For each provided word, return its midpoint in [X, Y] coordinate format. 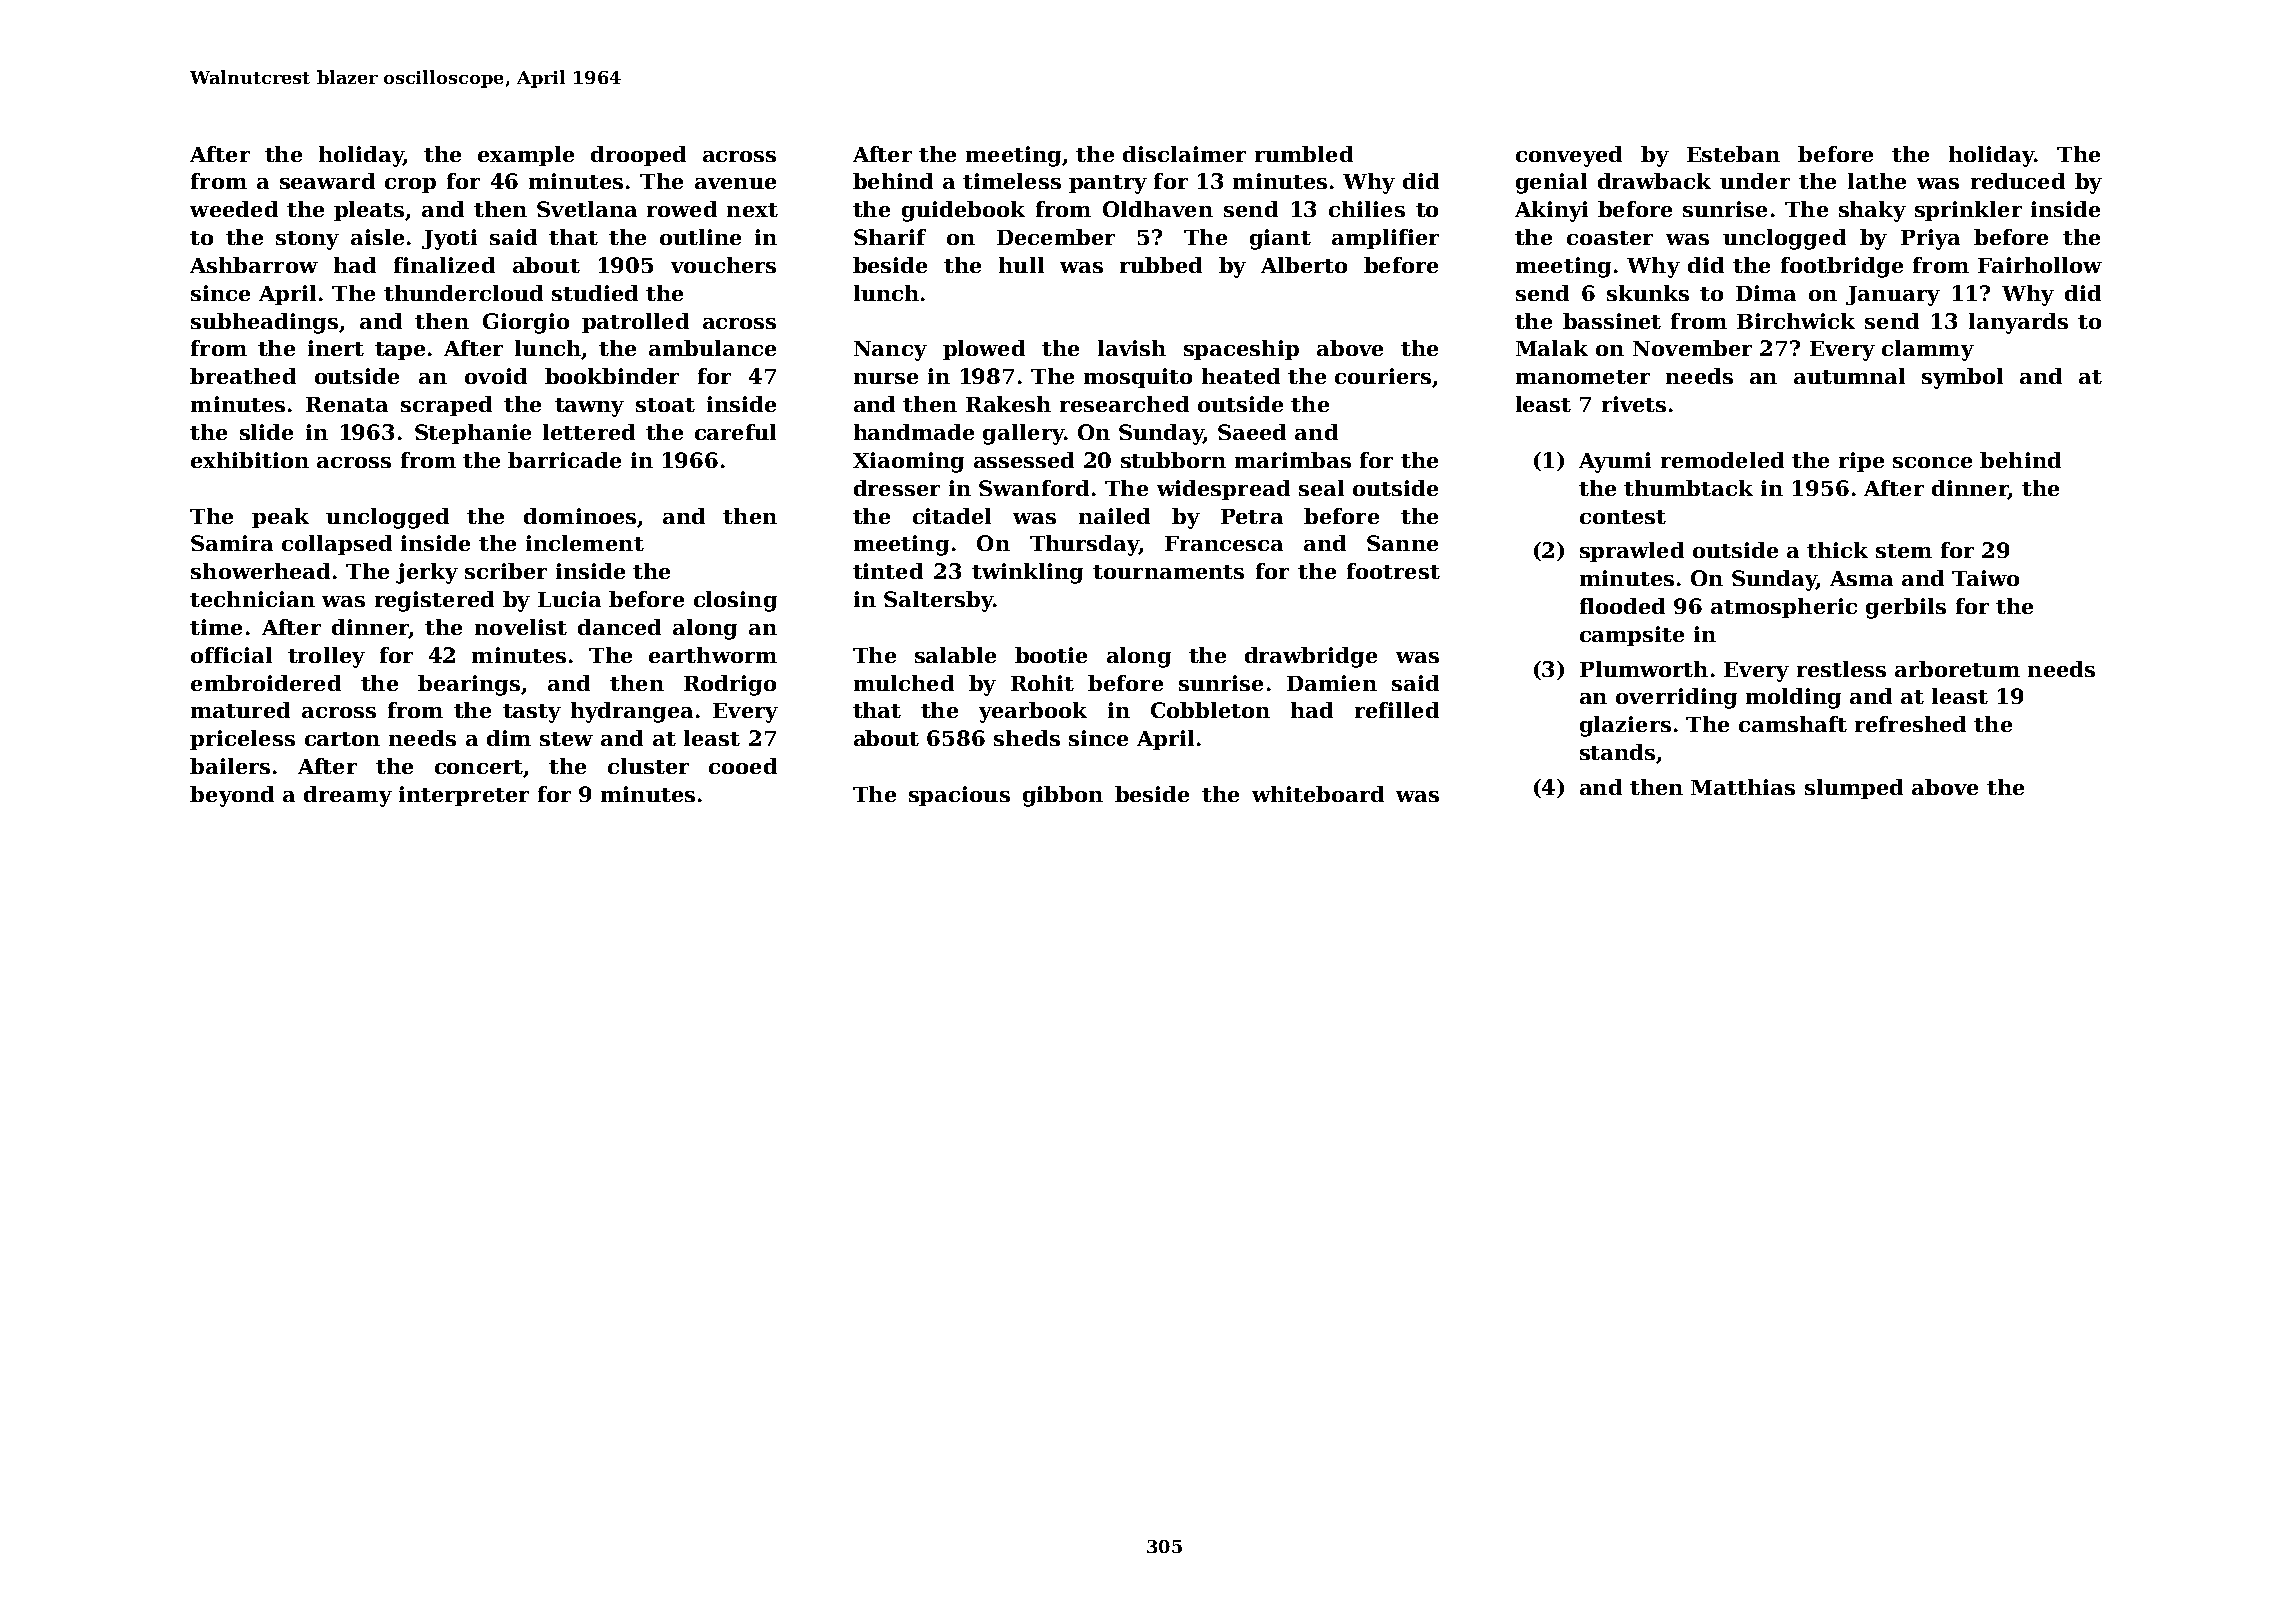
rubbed [1161, 265]
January [1893, 296]
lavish [1132, 348]
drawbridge [1311, 657]
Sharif [890, 237]
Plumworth [1644, 669]
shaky [1872, 211]
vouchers [723, 265]
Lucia [569, 599]
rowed [682, 209]
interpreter [464, 796]
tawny [589, 407]
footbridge [1842, 267]
